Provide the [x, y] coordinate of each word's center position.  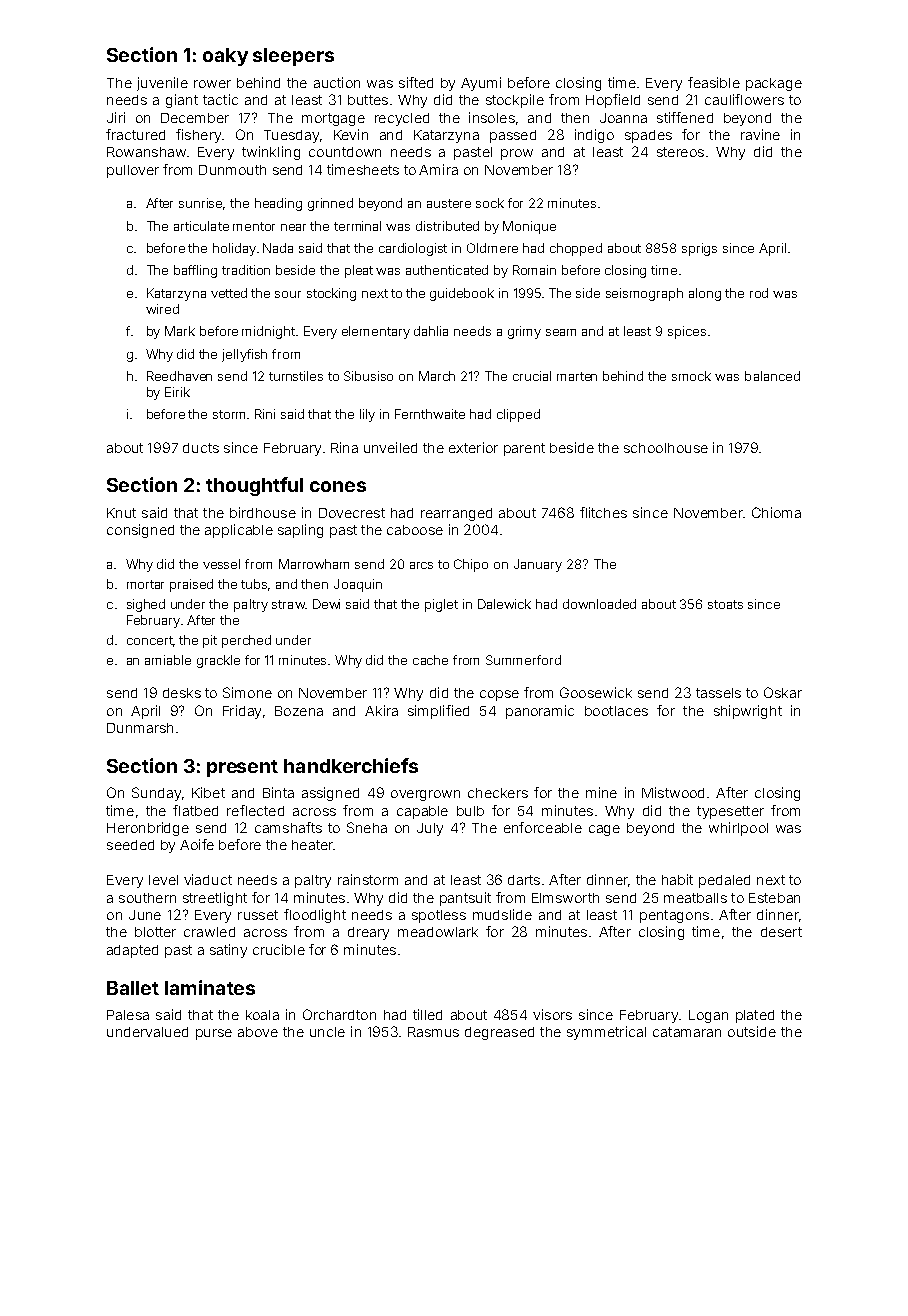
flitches [603, 512]
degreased [499, 1033]
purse [214, 1034]
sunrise [200, 203]
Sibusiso [368, 376]
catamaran [687, 1032]
